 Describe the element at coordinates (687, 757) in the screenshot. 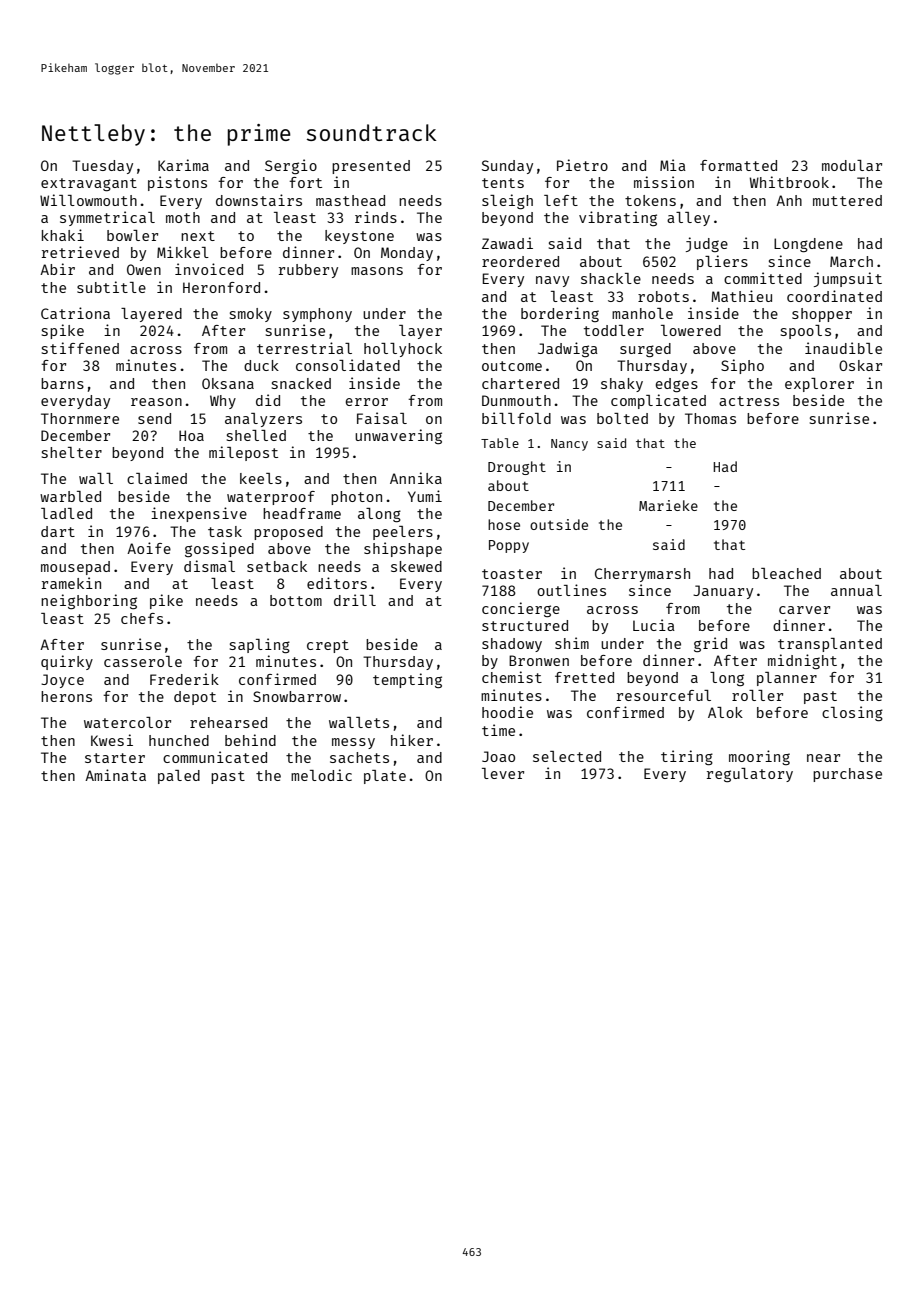

I see `tiring` at that location.
